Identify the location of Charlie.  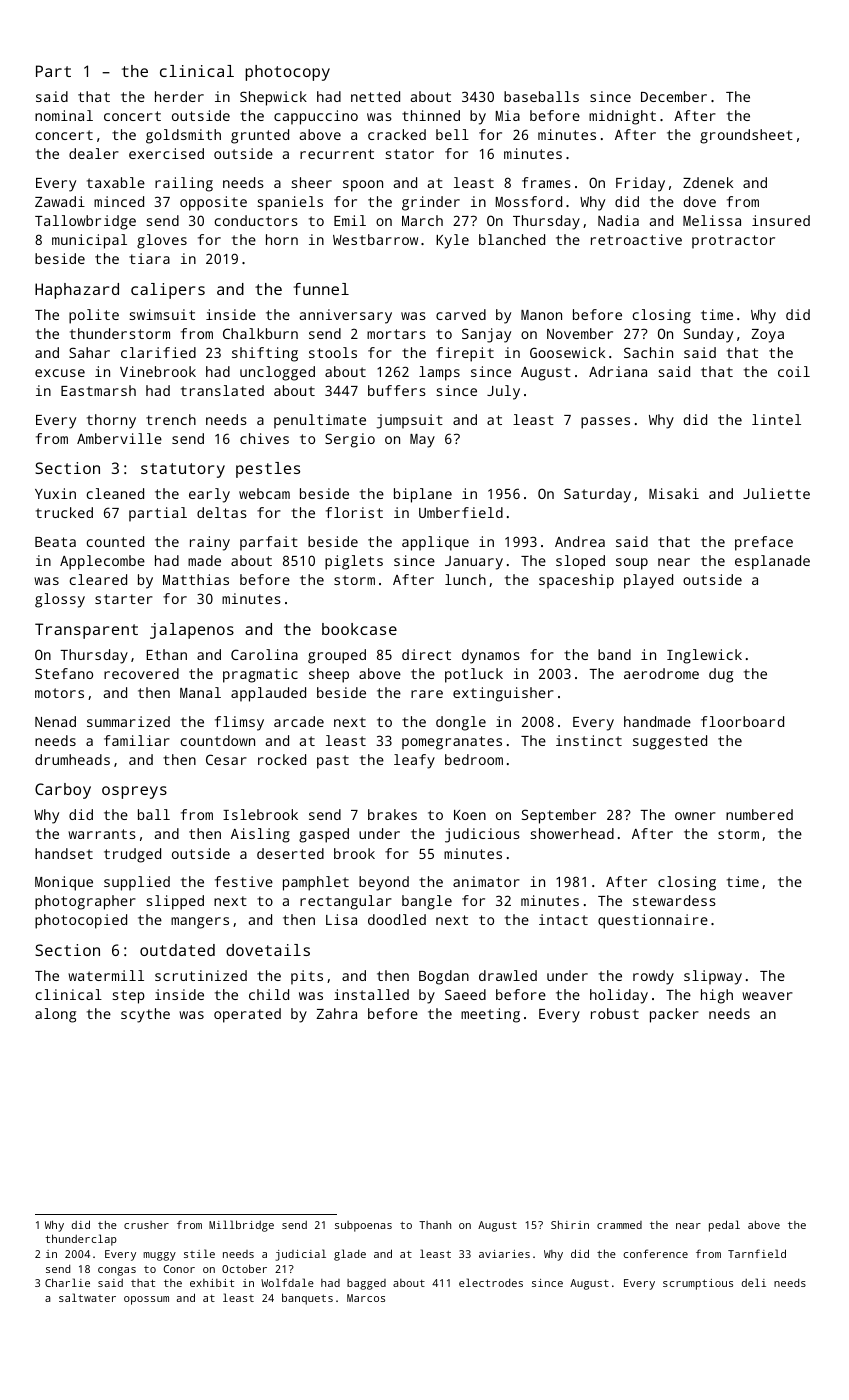
(67, 1282).
